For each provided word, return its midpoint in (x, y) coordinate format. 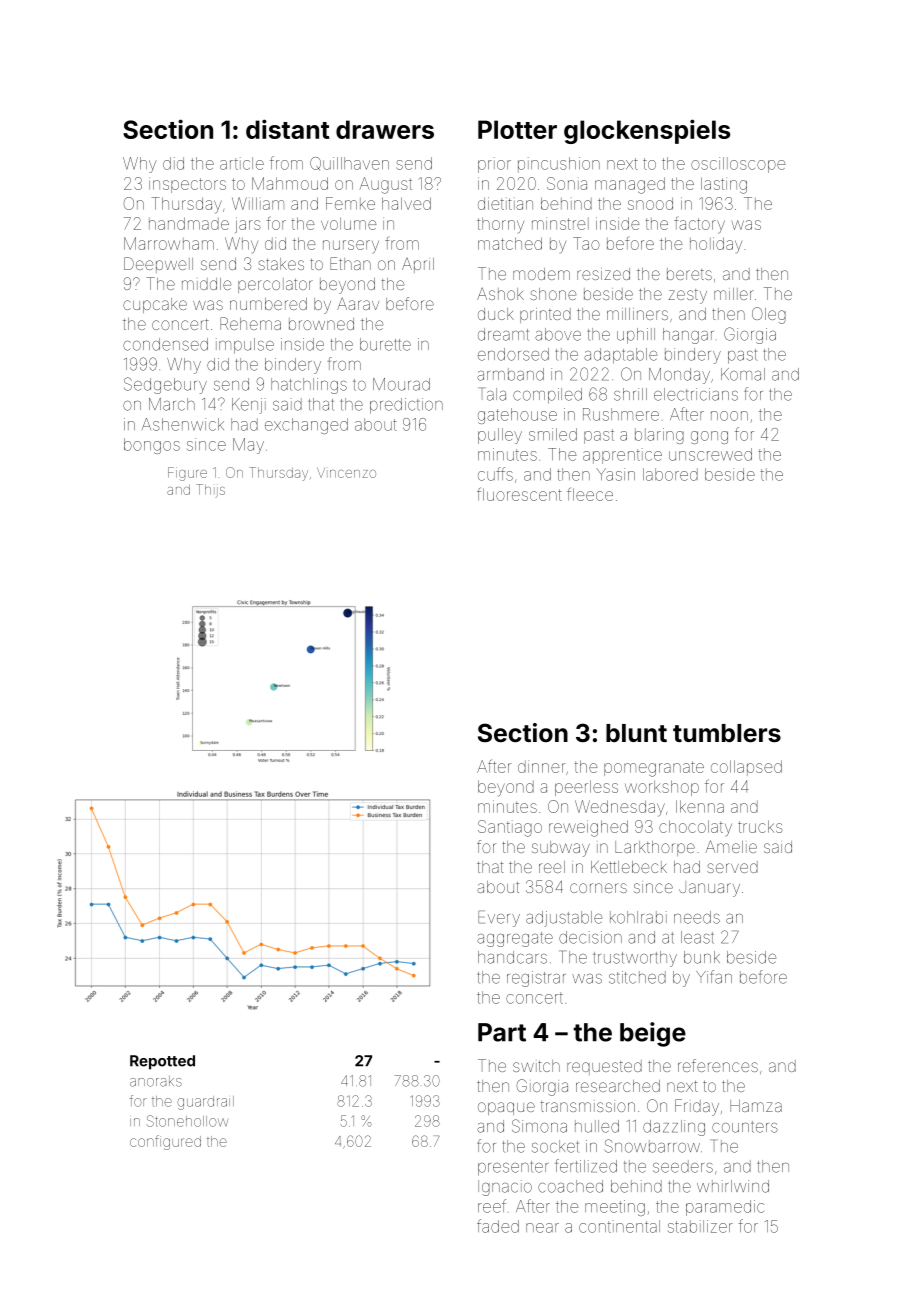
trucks (760, 826)
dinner (541, 766)
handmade (189, 223)
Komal (743, 374)
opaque (506, 1108)
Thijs (210, 491)
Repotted (162, 1062)
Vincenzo (346, 472)
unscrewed (710, 454)
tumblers (727, 733)
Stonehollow (188, 1121)
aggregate (515, 939)
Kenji (249, 406)
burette (385, 344)
